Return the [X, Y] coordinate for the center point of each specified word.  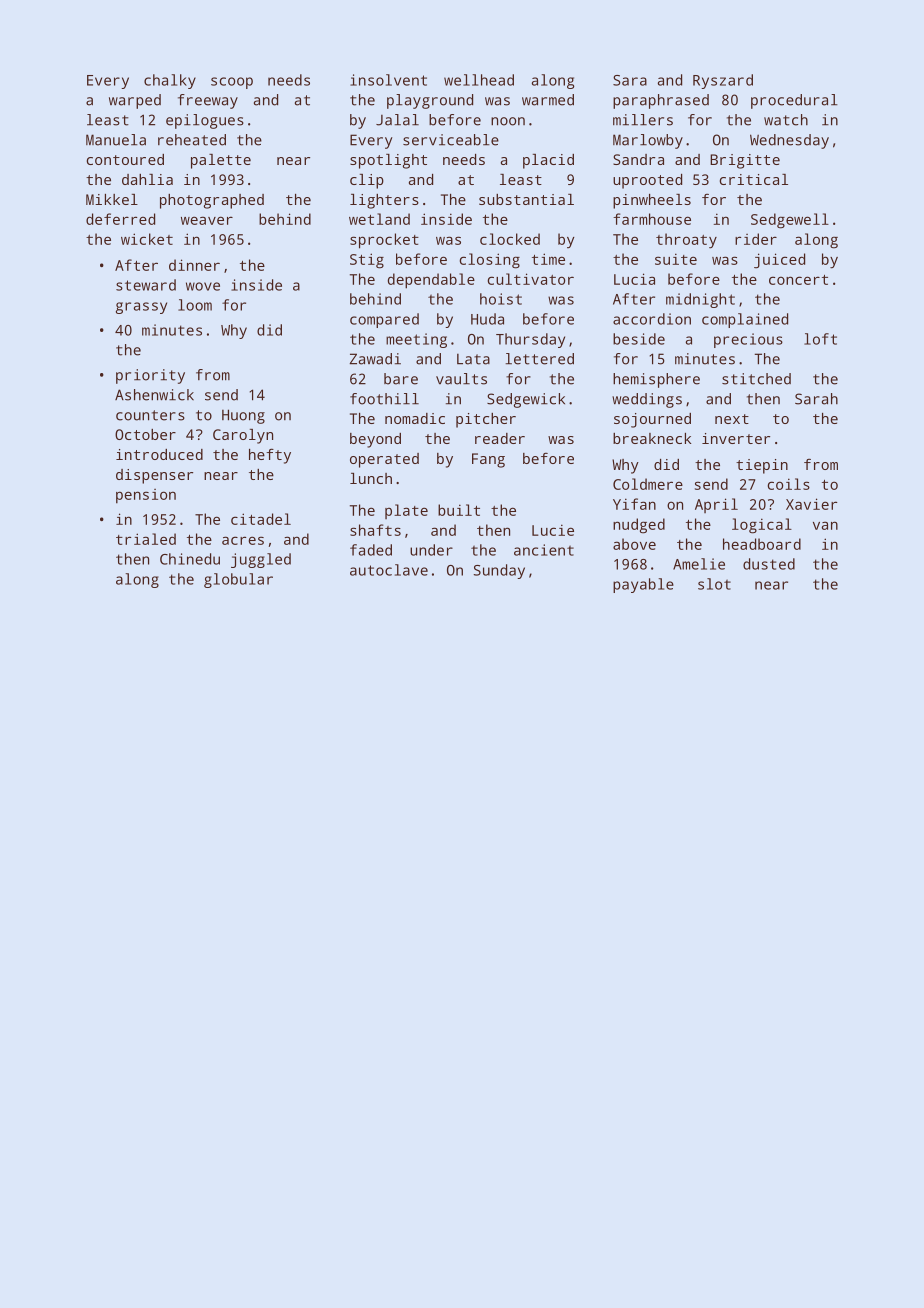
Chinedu [190, 559]
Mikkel [112, 199]
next [732, 419]
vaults [461, 379]
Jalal [397, 120]
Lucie [553, 530]
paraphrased [661, 101]
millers [643, 120]
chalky [170, 81]
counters [150, 415]
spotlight [388, 161]
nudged [639, 526]
